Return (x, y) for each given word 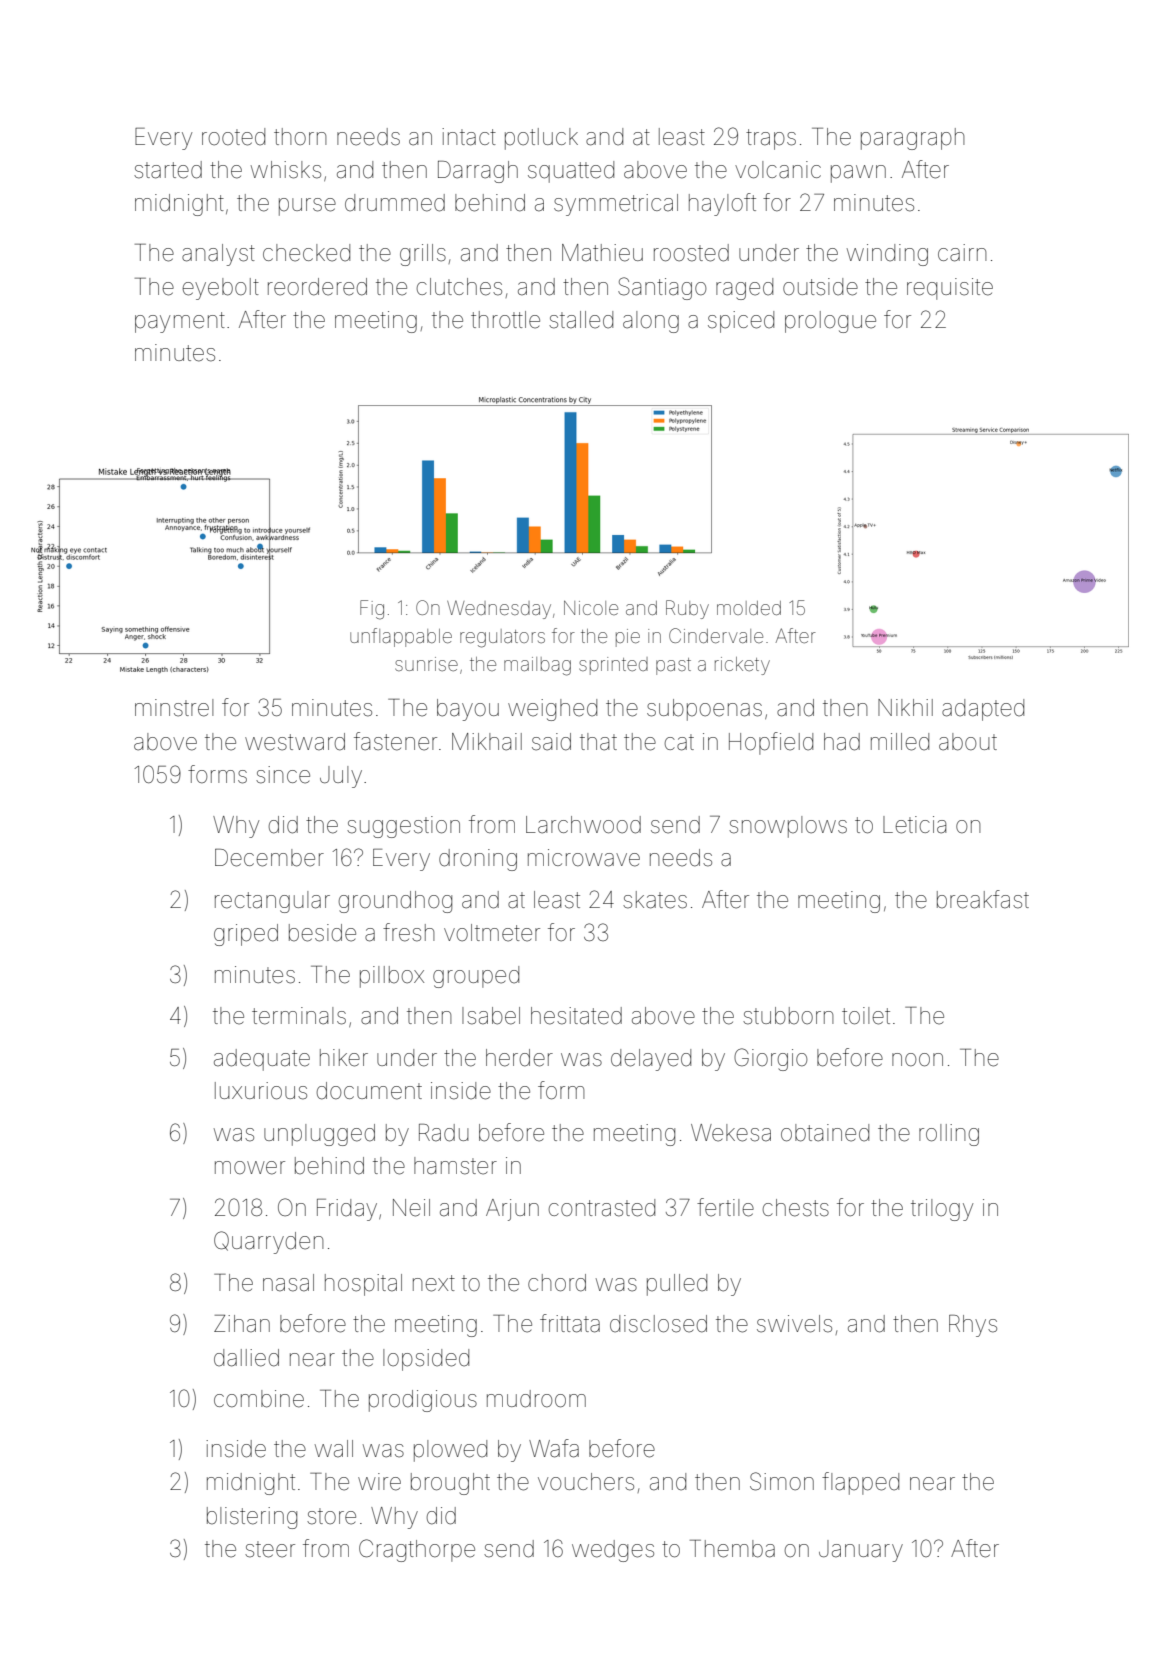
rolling (949, 1135)
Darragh (478, 172)
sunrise (426, 664)
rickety (742, 666)
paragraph (913, 139)
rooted (233, 137)
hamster (455, 1166)
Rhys (973, 1326)
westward (295, 742)
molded (749, 608)
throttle (505, 320)
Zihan (242, 1324)
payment (180, 322)
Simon (782, 1481)
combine (259, 1399)
